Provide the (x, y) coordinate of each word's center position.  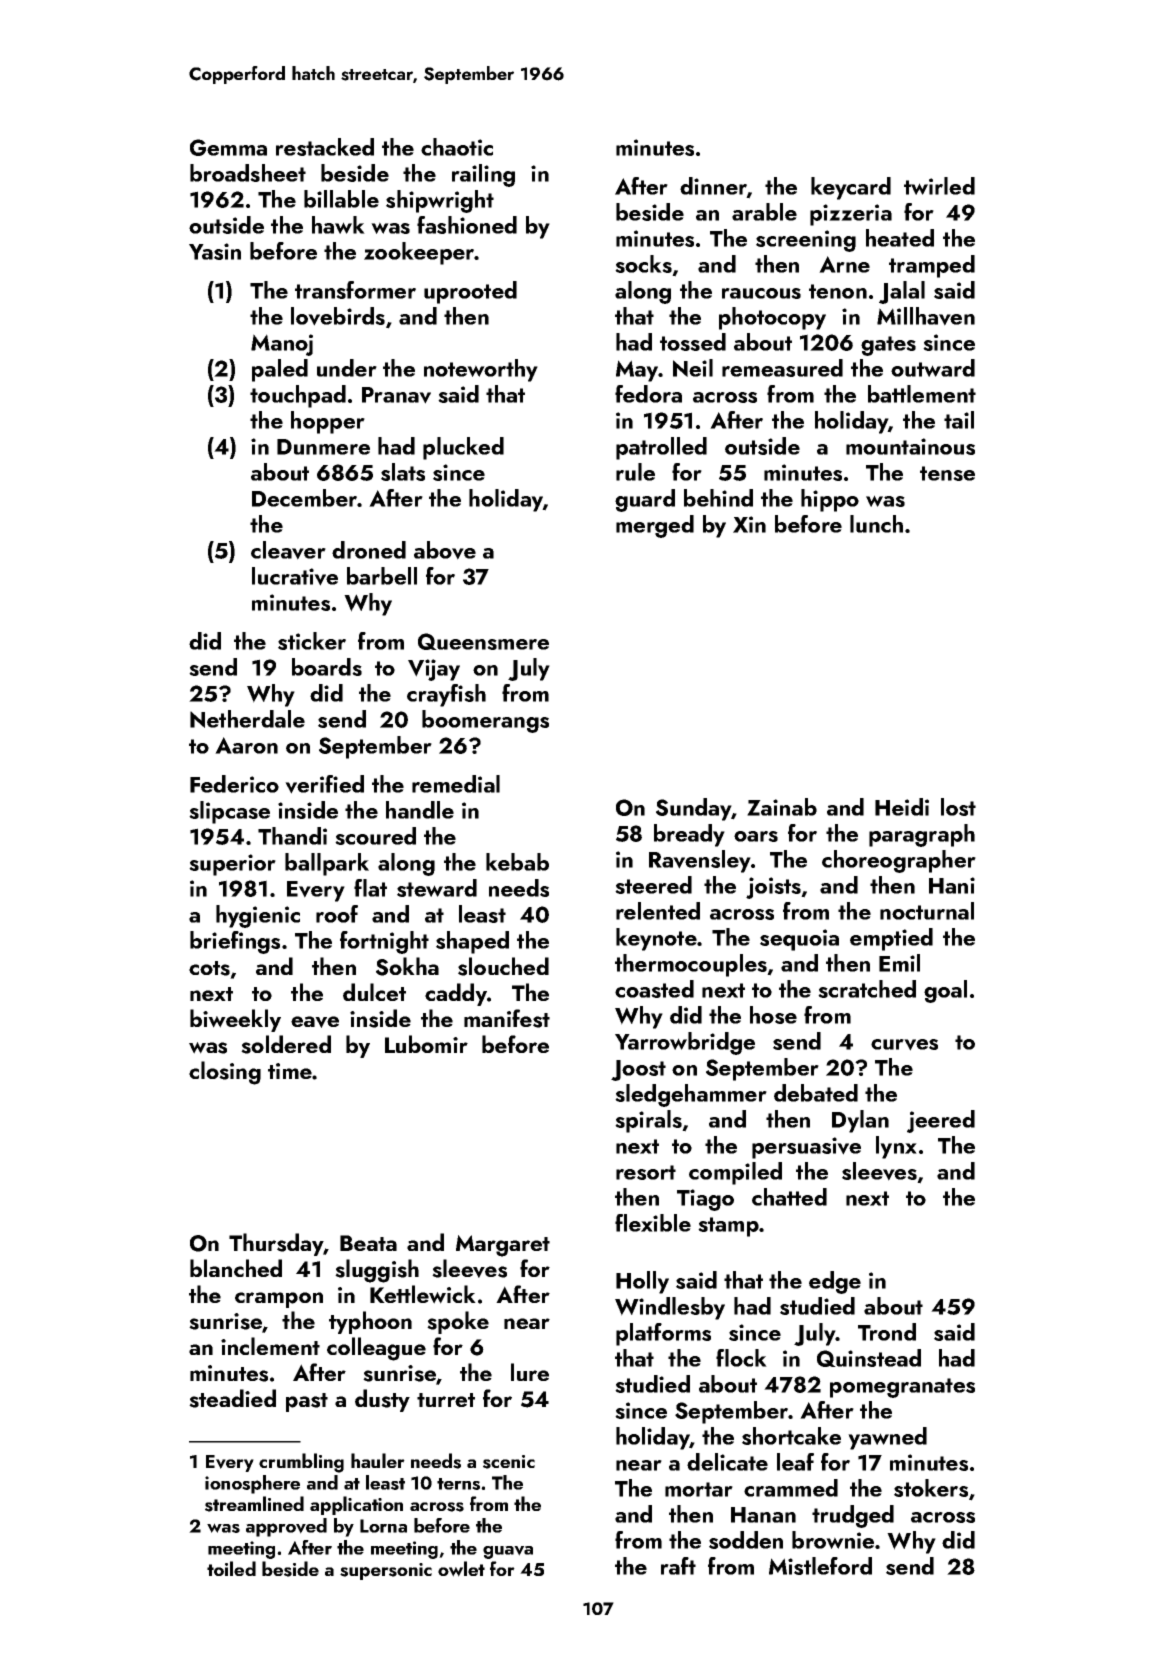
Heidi (902, 807)
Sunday (694, 809)
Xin (749, 524)
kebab (517, 862)
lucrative (295, 576)
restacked (325, 147)
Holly (642, 1282)
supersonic (386, 1571)
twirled (939, 186)
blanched (236, 1268)
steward (437, 888)
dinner (713, 187)
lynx (896, 1147)
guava (508, 1552)
